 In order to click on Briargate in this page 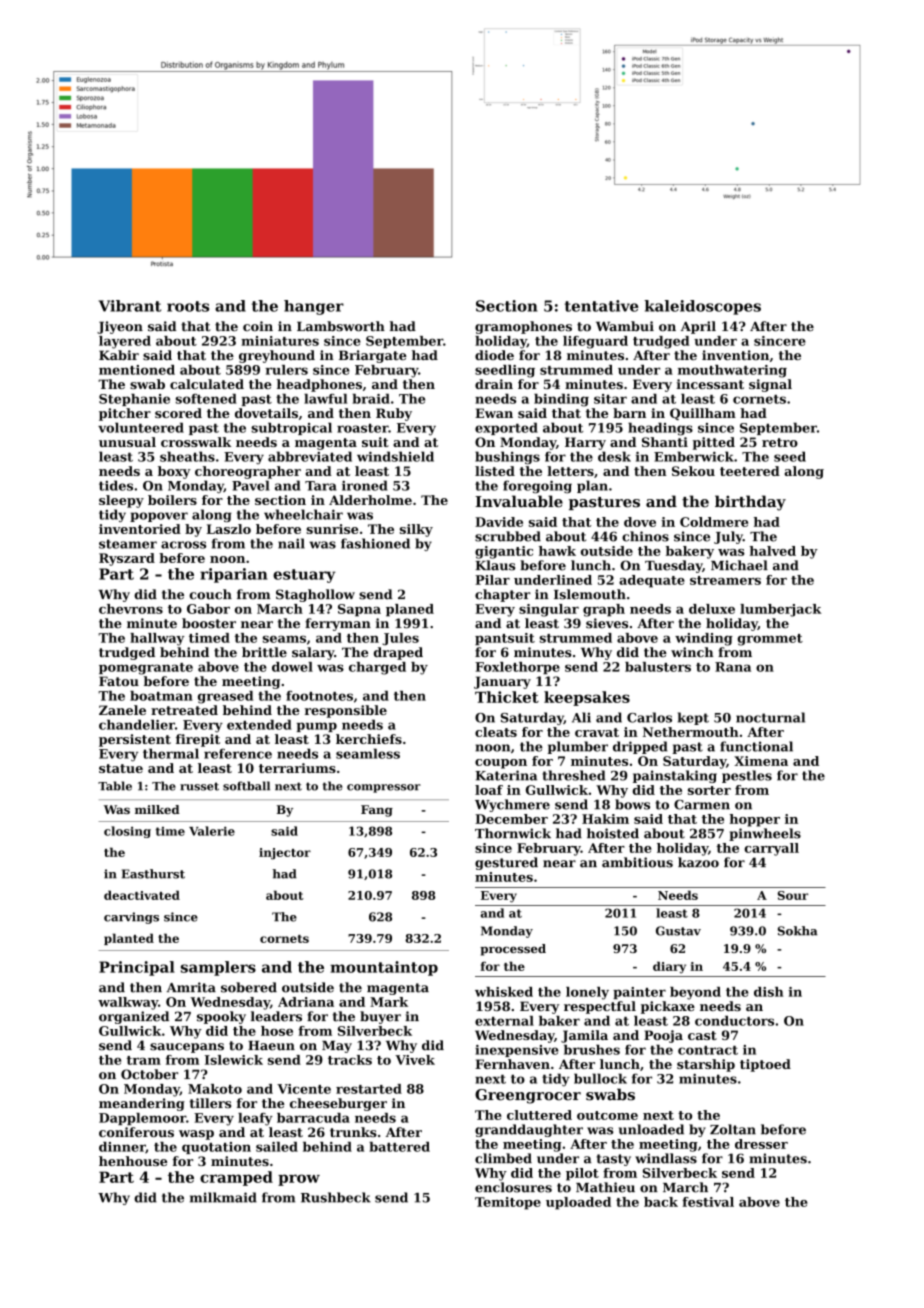, I will do `click(373, 356)`.
